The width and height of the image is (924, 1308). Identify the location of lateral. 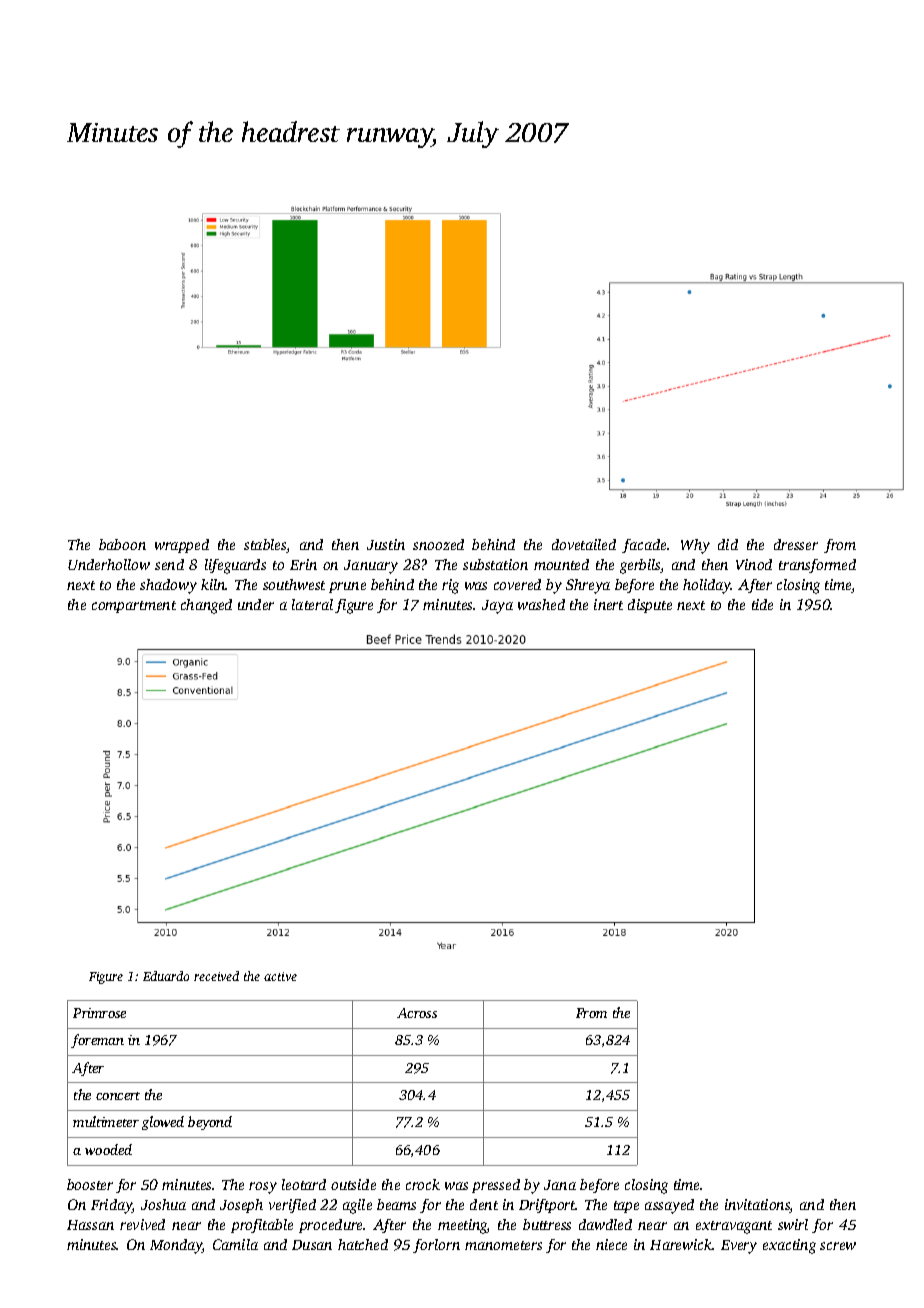
(312, 604).
